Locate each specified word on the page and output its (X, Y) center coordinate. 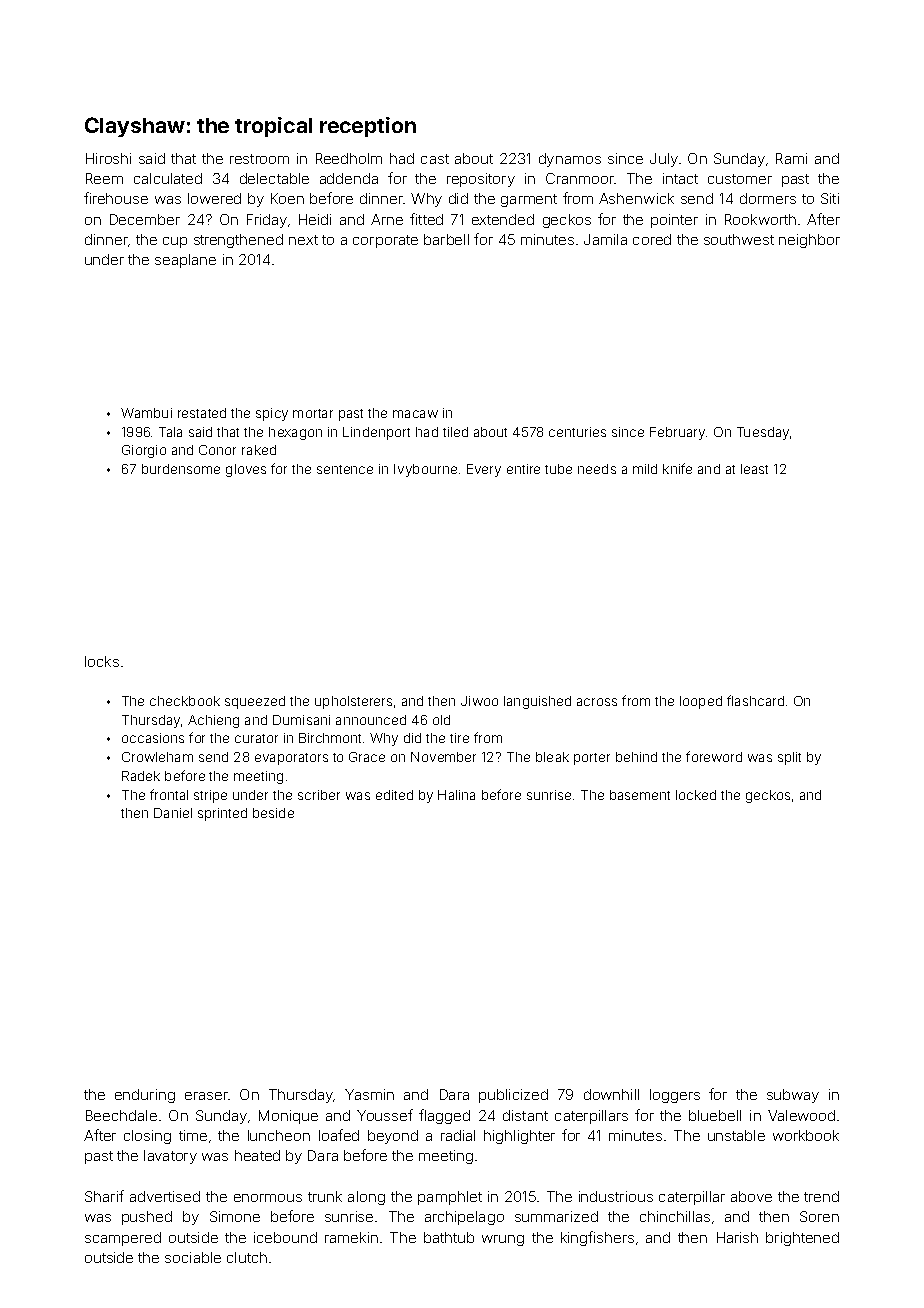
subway (793, 1096)
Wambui (146, 413)
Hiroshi (108, 158)
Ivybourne (425, 470)
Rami (791, 158)
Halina (456, 795)
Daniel (173, 813)
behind (636, 757)
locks (102, 661)
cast (435, 159)
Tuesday (763, 433)
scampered (123, 1239)
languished (537, 702)
